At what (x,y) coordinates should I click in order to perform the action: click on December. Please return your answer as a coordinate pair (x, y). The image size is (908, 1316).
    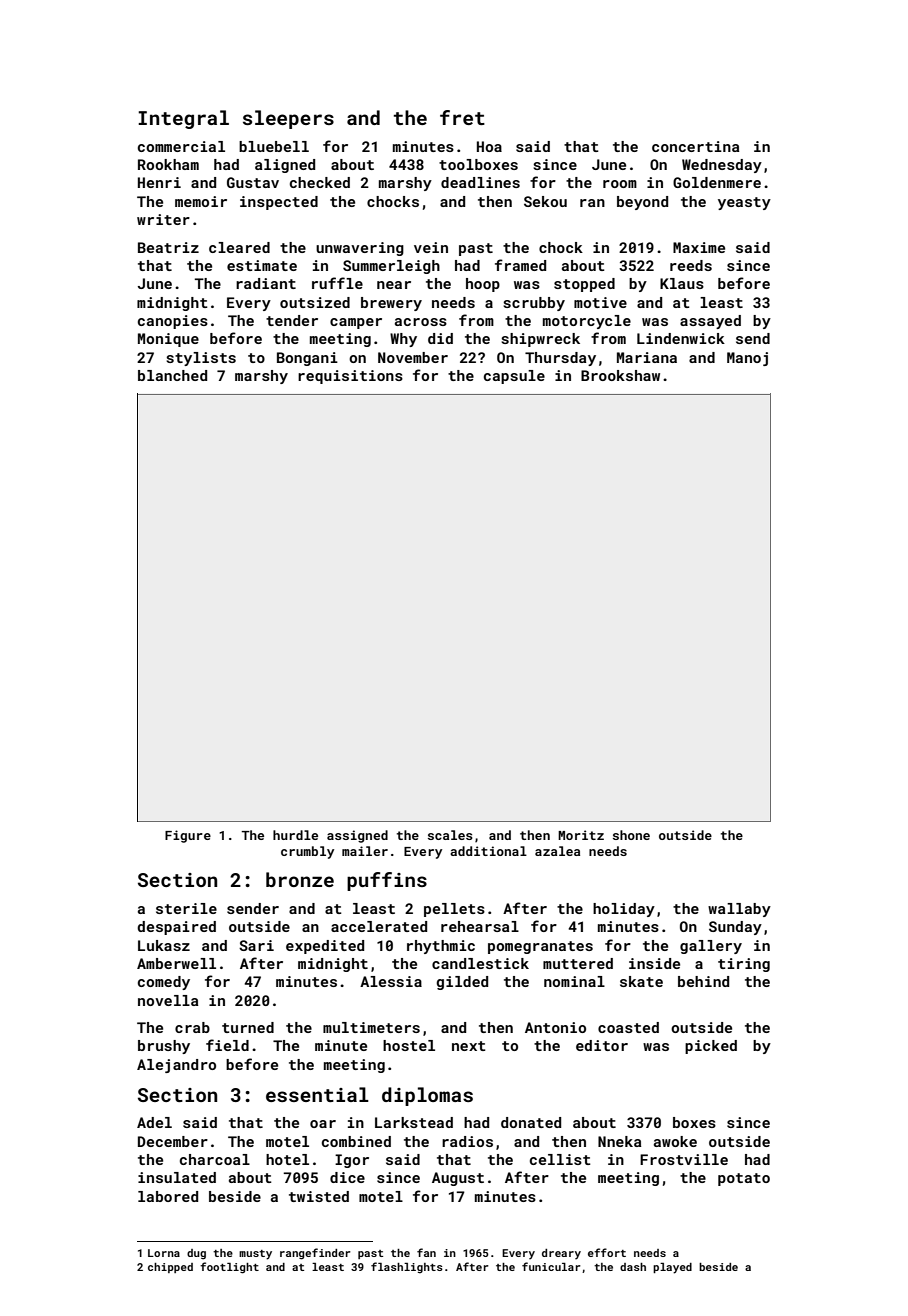
    Looking at the image, I should click on (173, 1141).
